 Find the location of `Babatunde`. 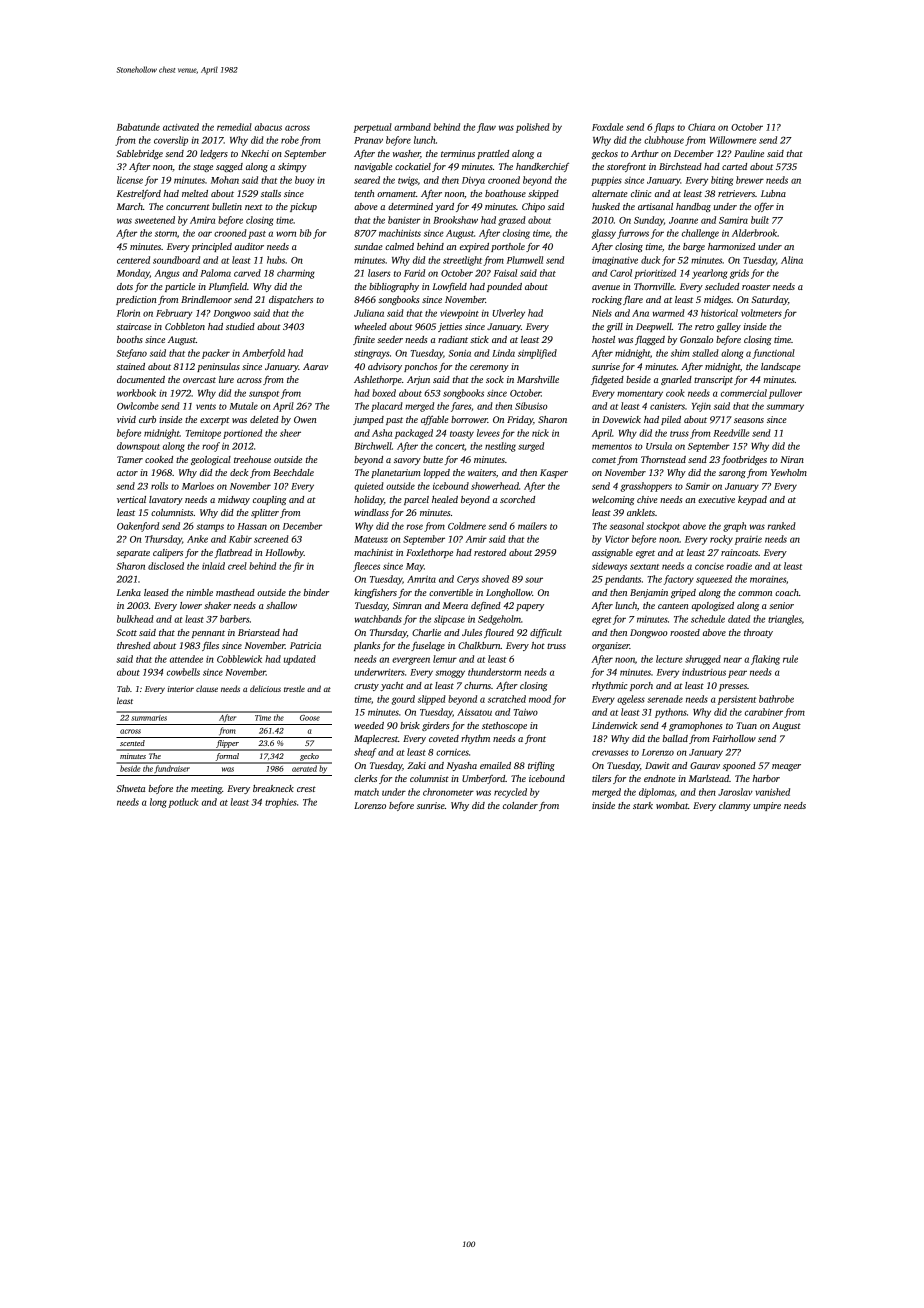

Babatunde is located at coordinates (138, 127).
